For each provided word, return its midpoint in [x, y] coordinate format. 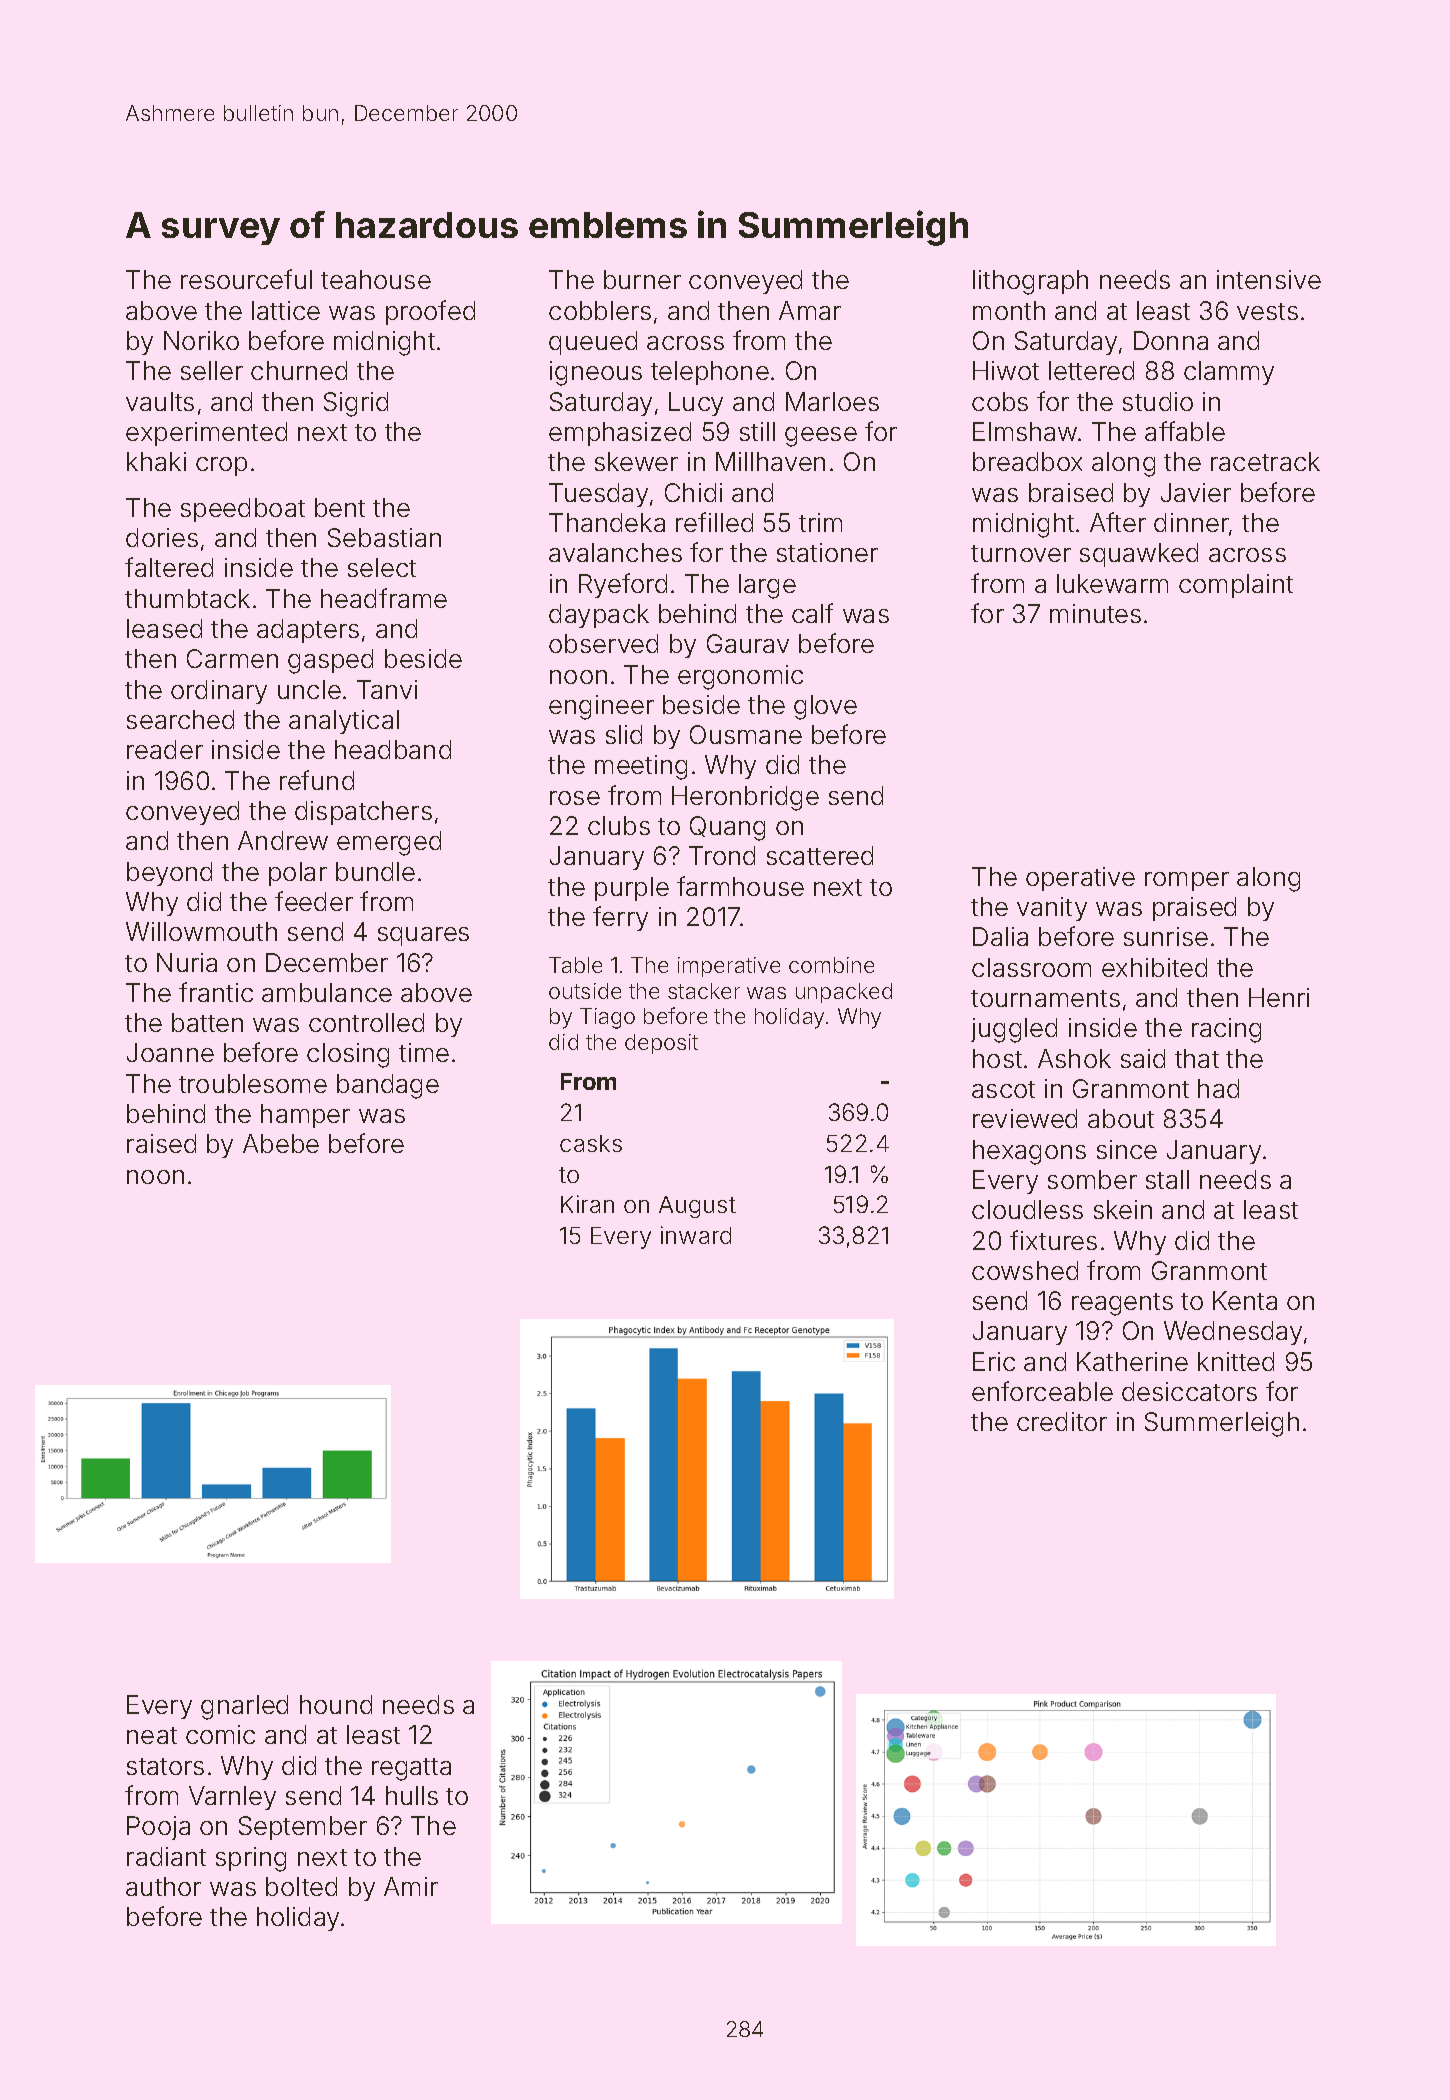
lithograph [1030, 282]
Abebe [281, 1143]
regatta [411, 1769]
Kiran [587, 1204]
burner [642, 279]
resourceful [246, 279]
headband [393, 749]
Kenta [1245, 1300]
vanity [1052, 909]
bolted [301, 1886]
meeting [641, 767]
